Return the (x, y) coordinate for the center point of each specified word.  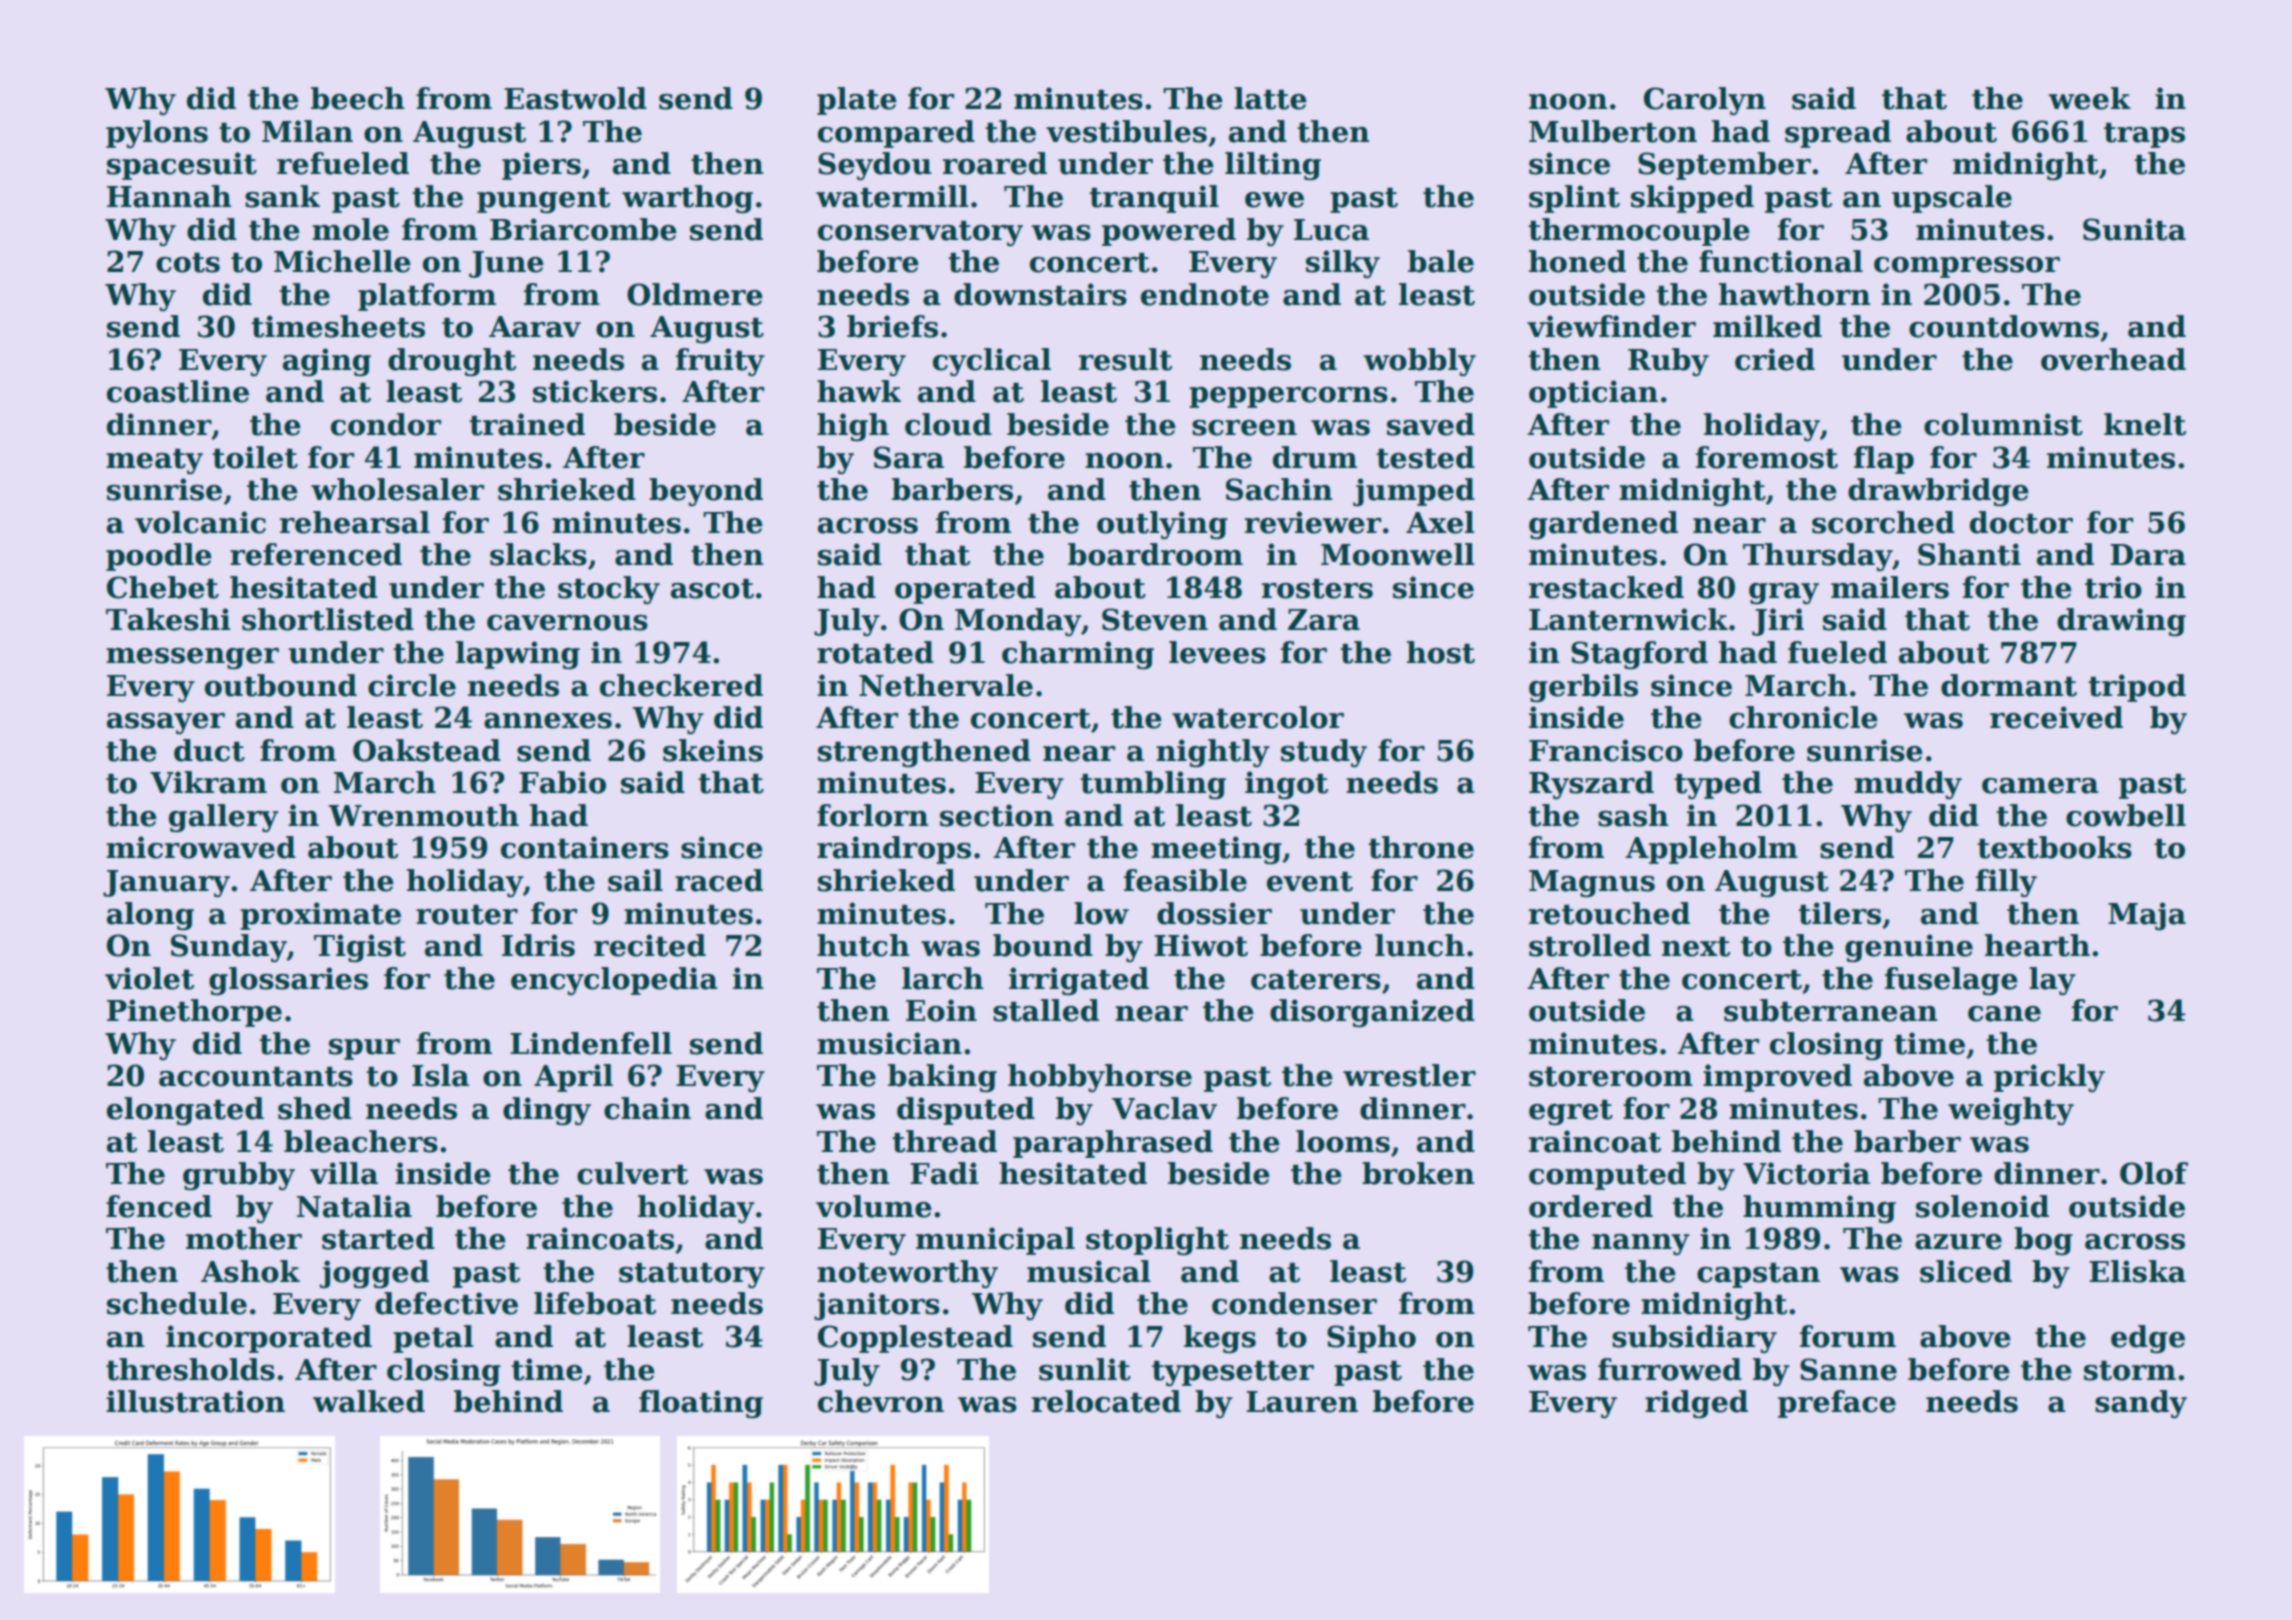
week (2089, 98)
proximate (320, 916)
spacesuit (182, 166)
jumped (1414, 492)
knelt (2145, 424)
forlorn (873, 815)
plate (857, 101)
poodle (159, 557)
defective (446, 1303)
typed (1718, 785)
